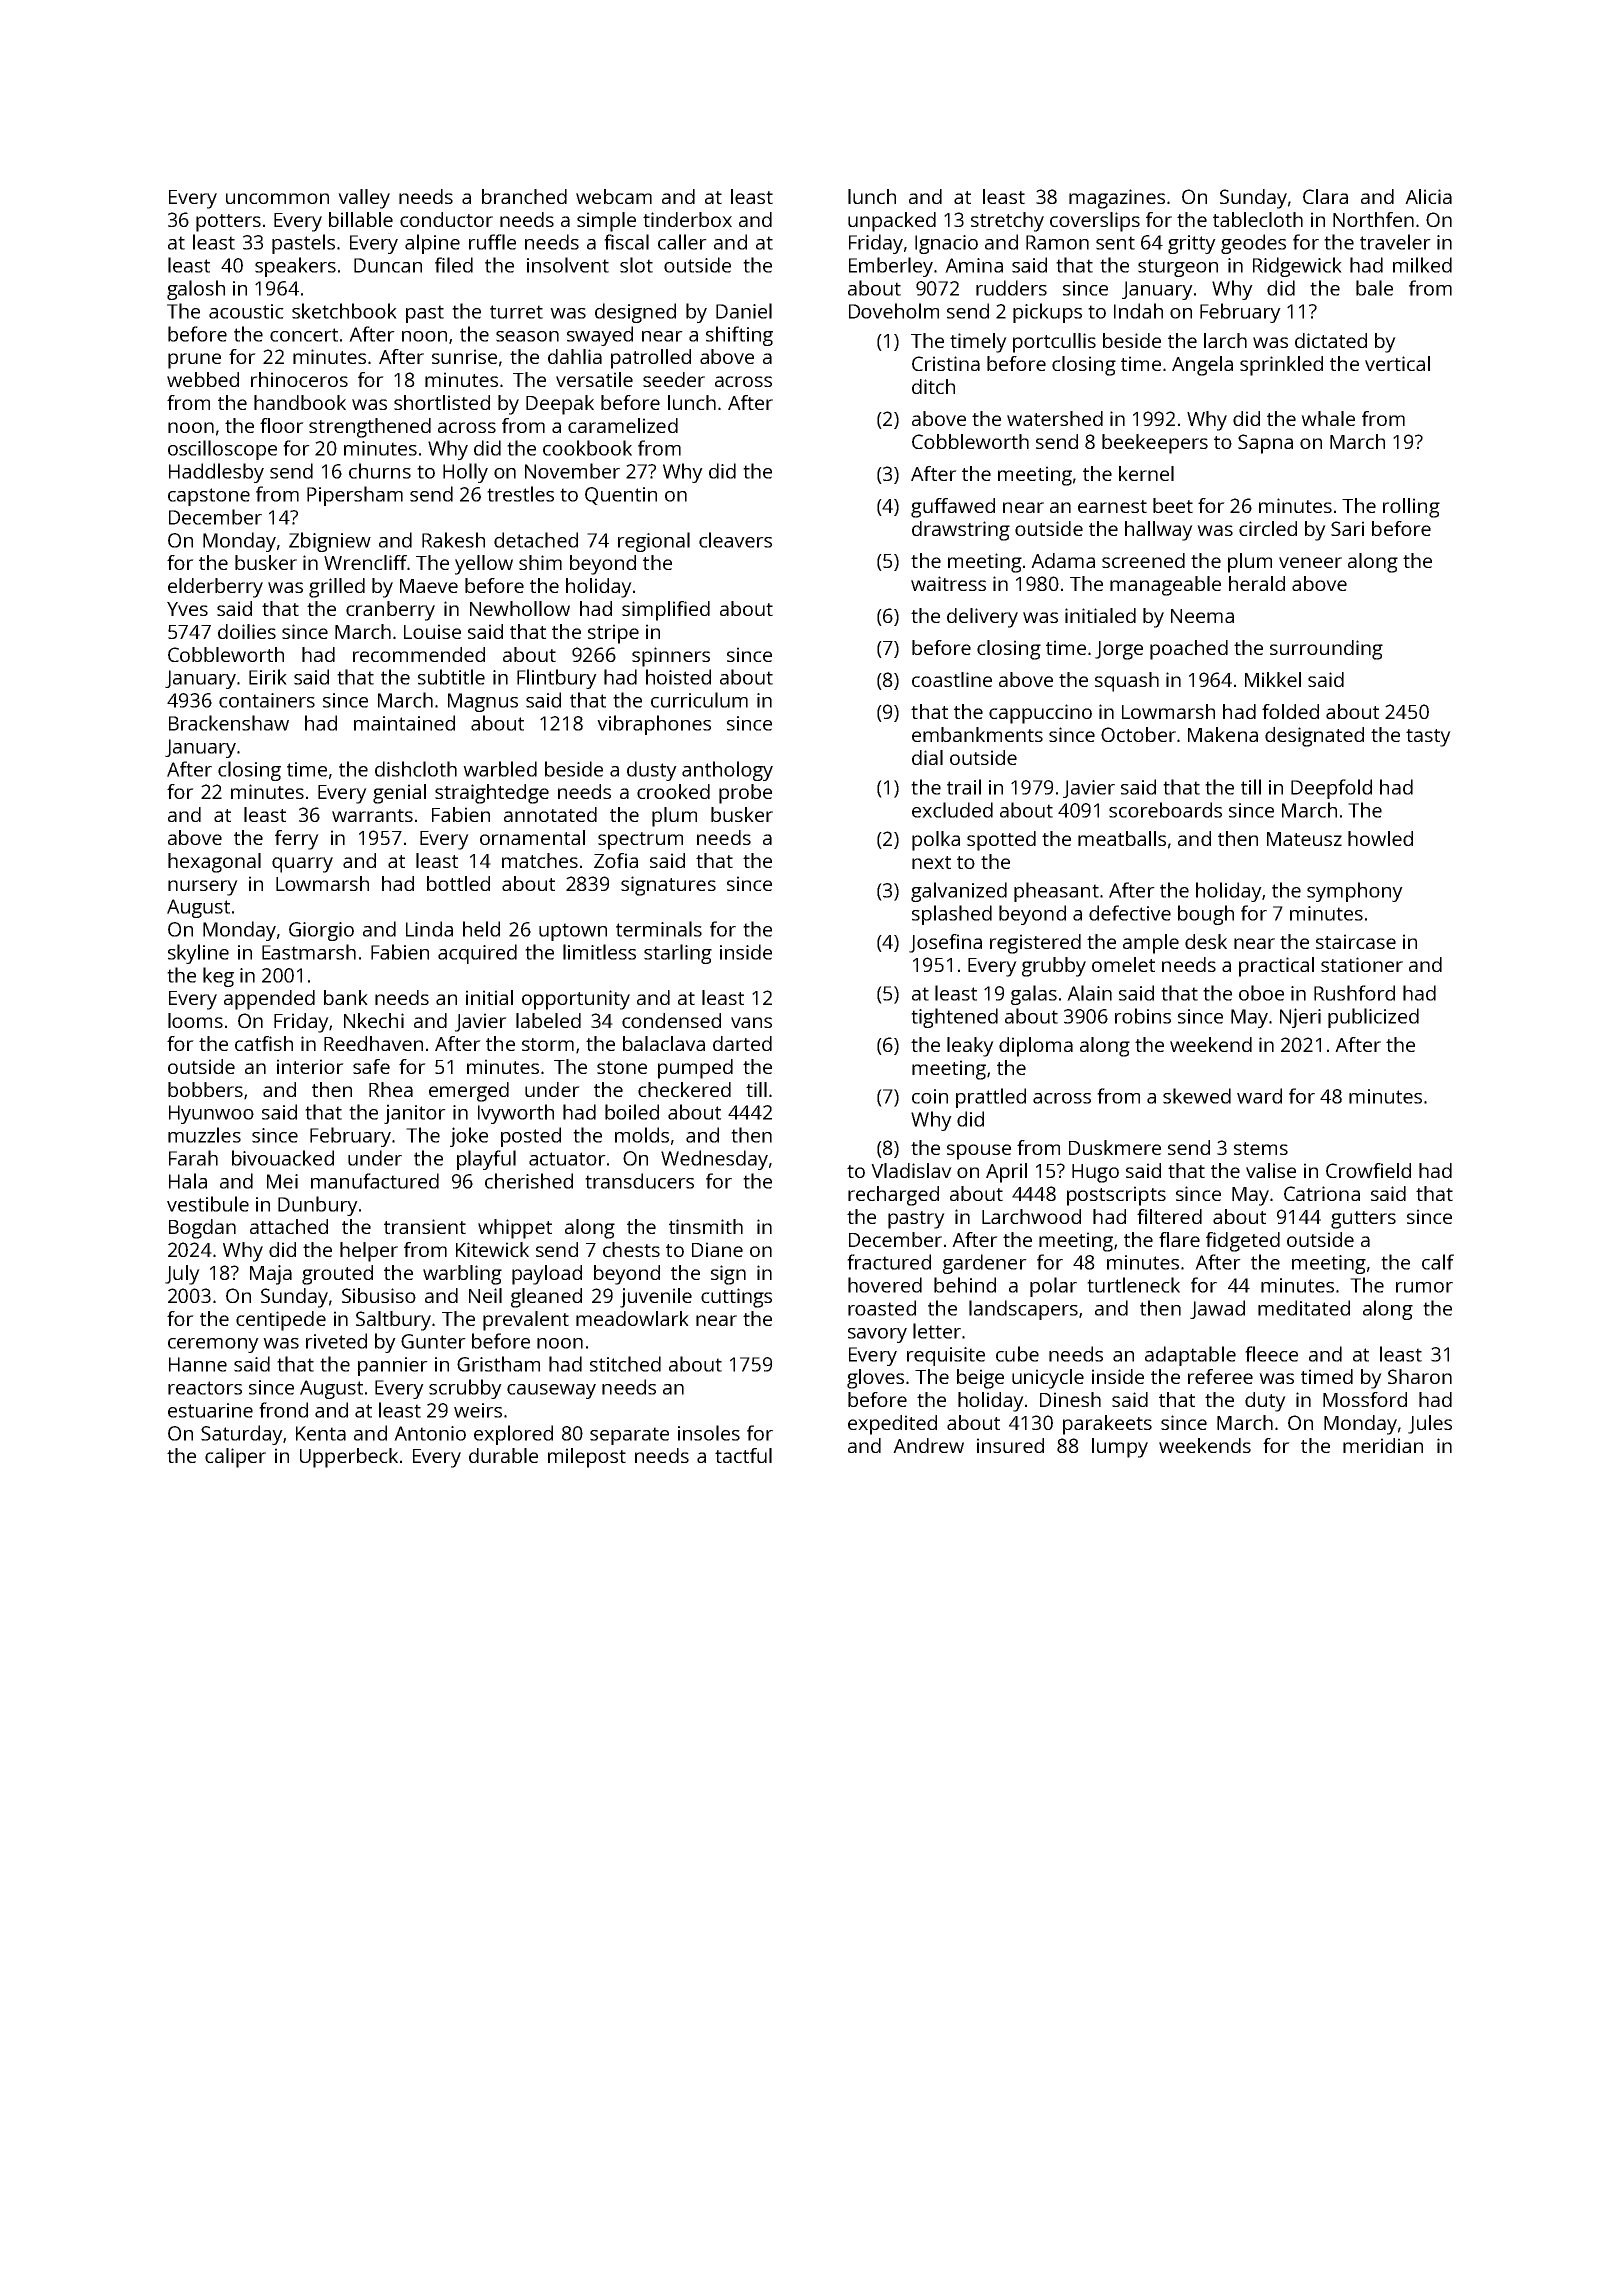  What do you see at coordinates (931, 862) in the screenshot?
I see `next` at bounding box center [931, 862].
